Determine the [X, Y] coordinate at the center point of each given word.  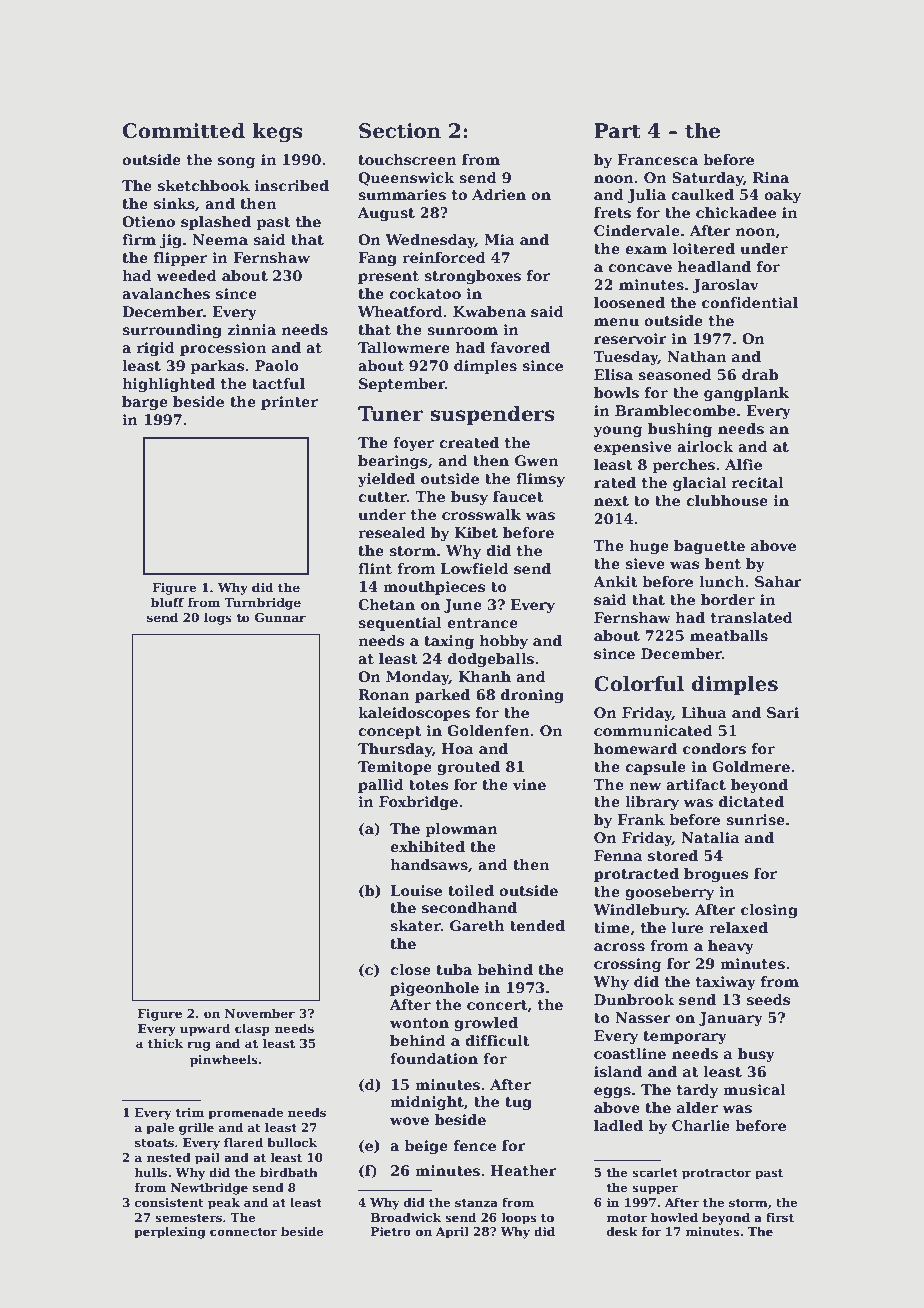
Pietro [391, 1231]
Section [400, 131]
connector [243, 1232]
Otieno [148, 221]
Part [617, 131]
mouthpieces [434, 588]
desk [622, 1231]
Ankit [615, 581]
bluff [167, 602]
